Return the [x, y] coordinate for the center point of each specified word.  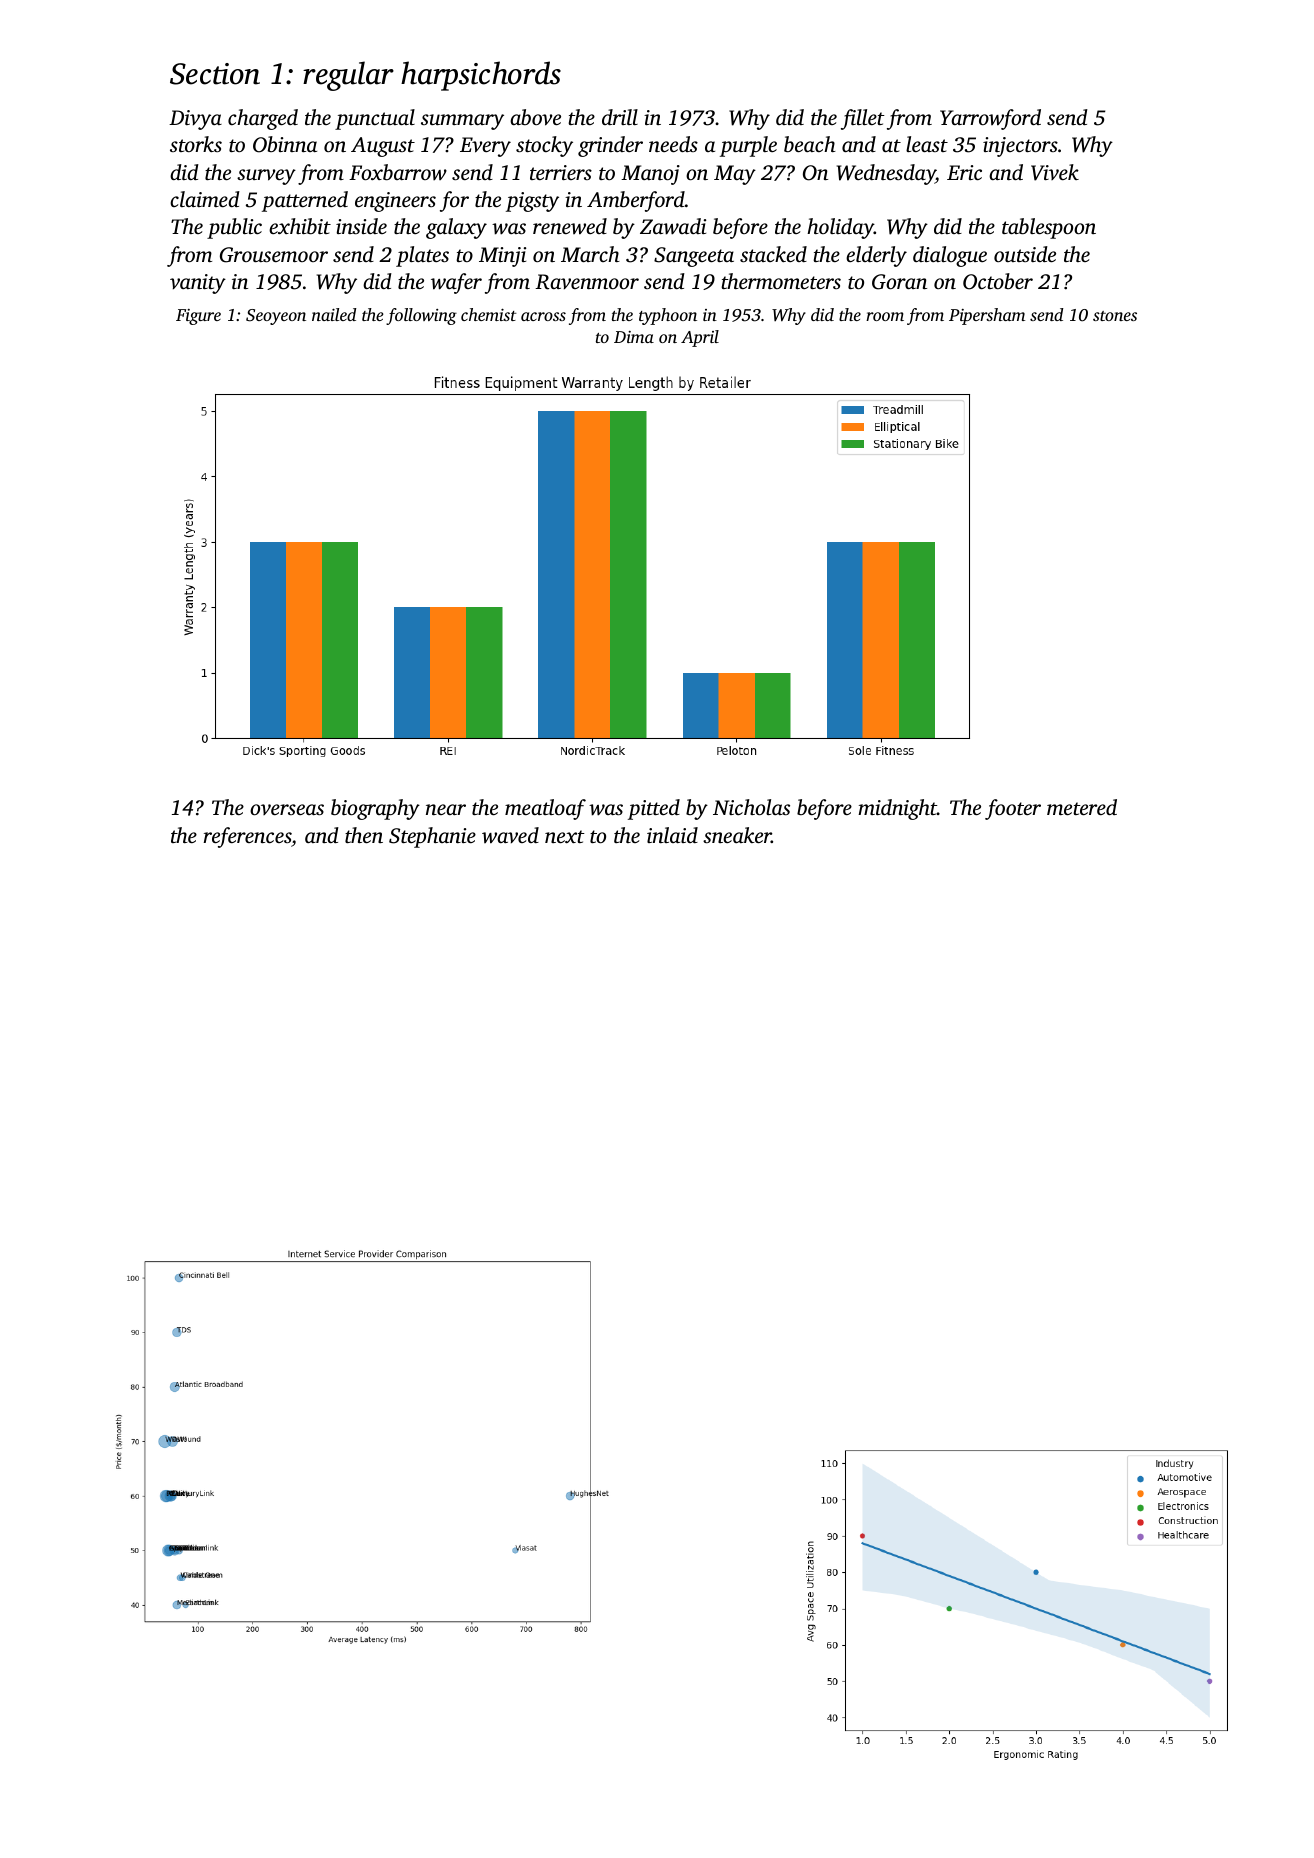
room [885, 316]
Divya [195, 120]
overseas [287, 809]
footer [1013, 809]
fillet [863, 119]
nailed [334, 314]
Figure [198, 317]
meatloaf [545, 809]
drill [620, 117]
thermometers [781, 281]
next [565, 836]
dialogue [950, 256]
